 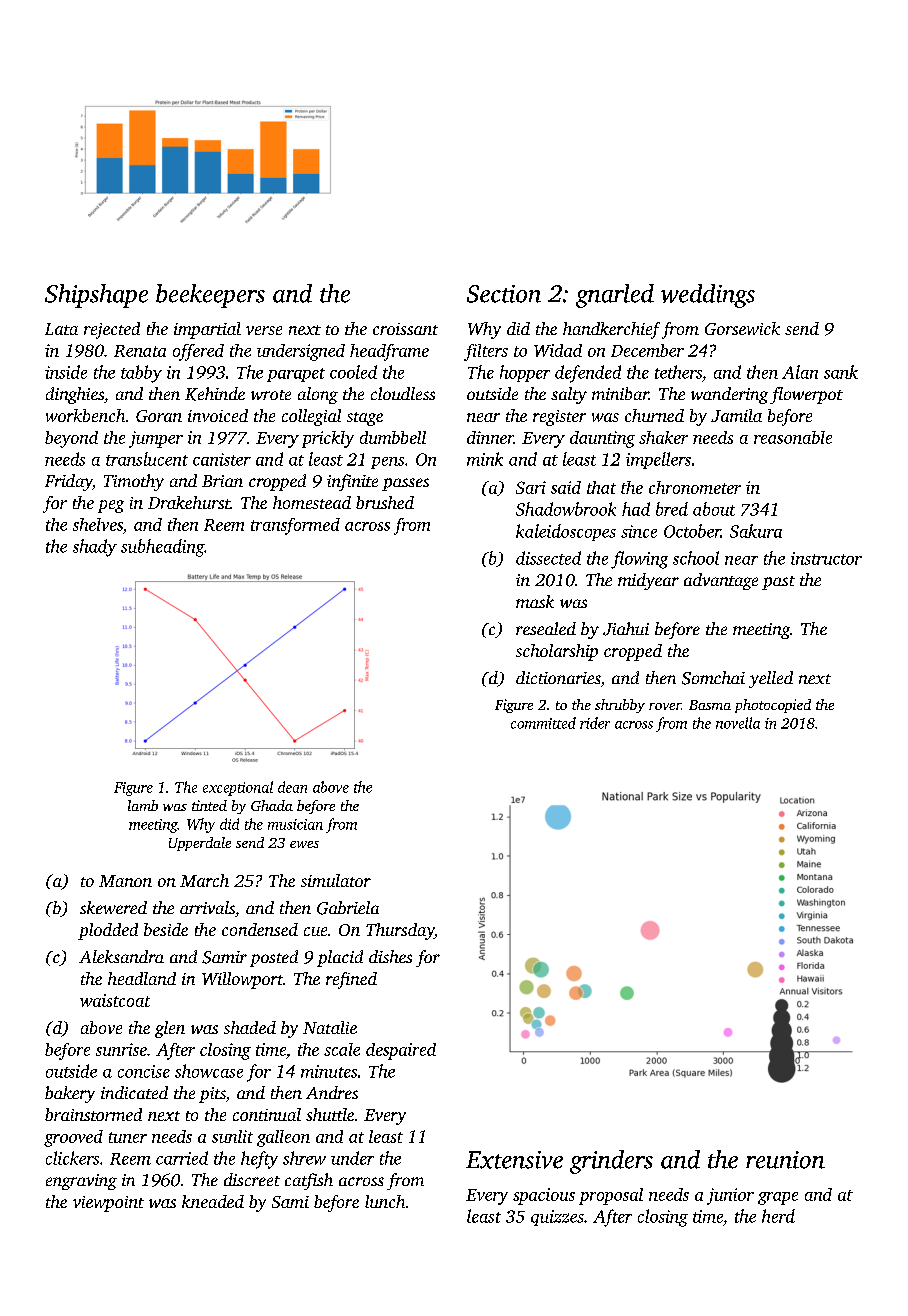 What do you see at coordinates (678, 372) in the screenshot?
I see `tethers` at bounding box center [678, 372].
